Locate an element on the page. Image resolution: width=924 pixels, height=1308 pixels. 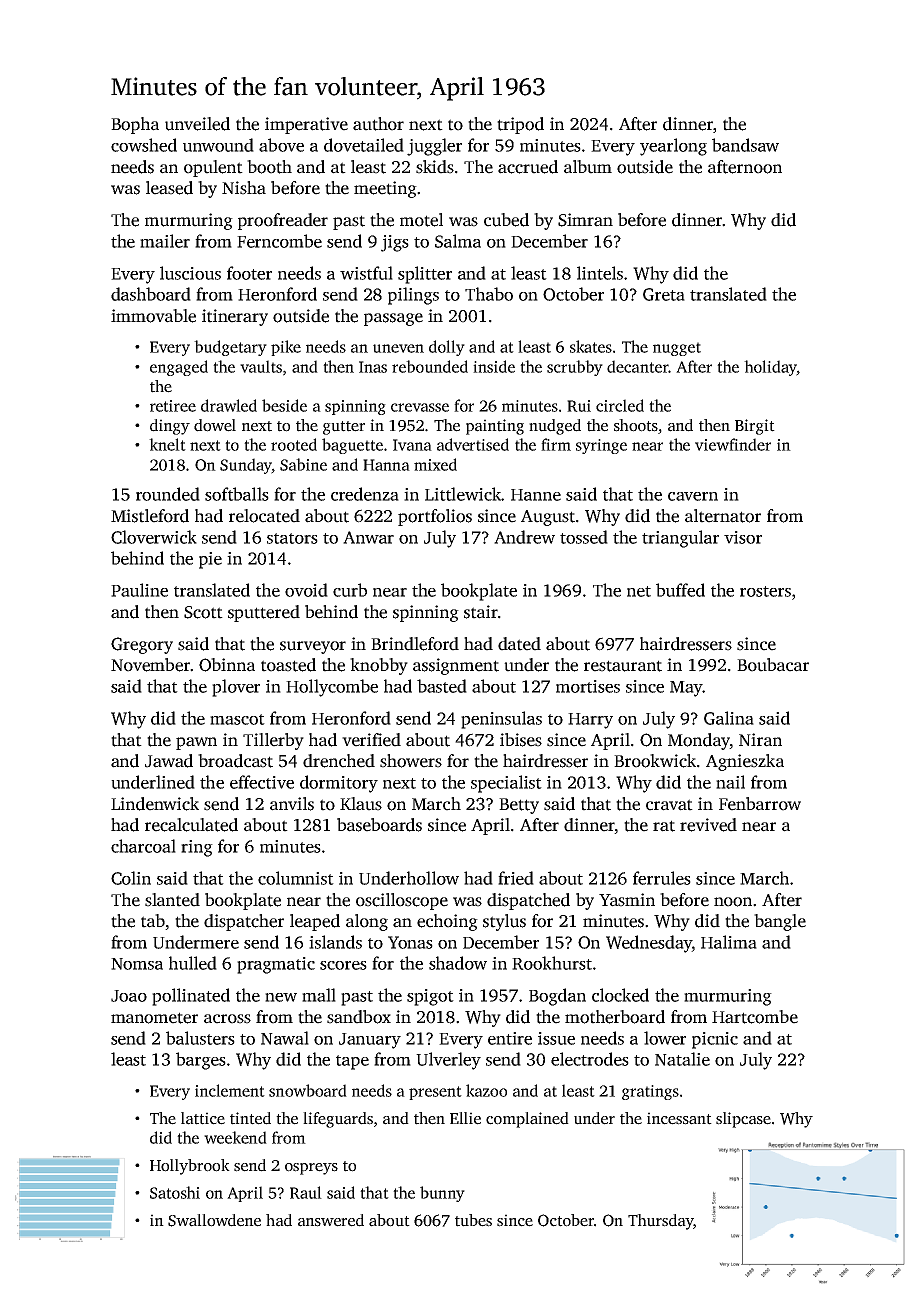
weekend is located at coordinates (235, 1137).
